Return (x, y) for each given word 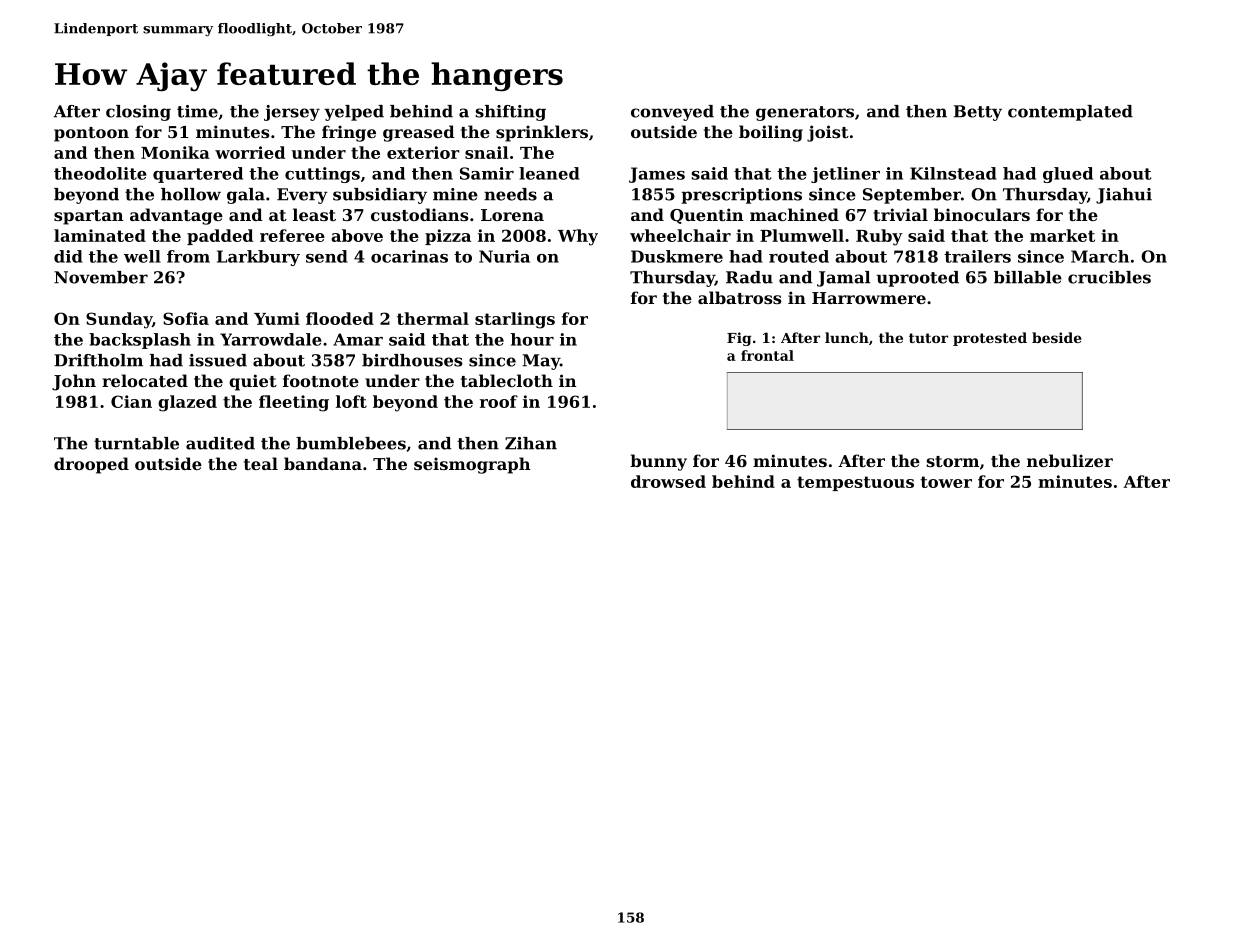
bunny (658, 462)
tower (946, 482)
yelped (354, 113)
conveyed (672, 113)
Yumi (277, 318)
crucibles (1109, 277)
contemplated (1070, 113)
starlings (515, 320)
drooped (91, 465)
